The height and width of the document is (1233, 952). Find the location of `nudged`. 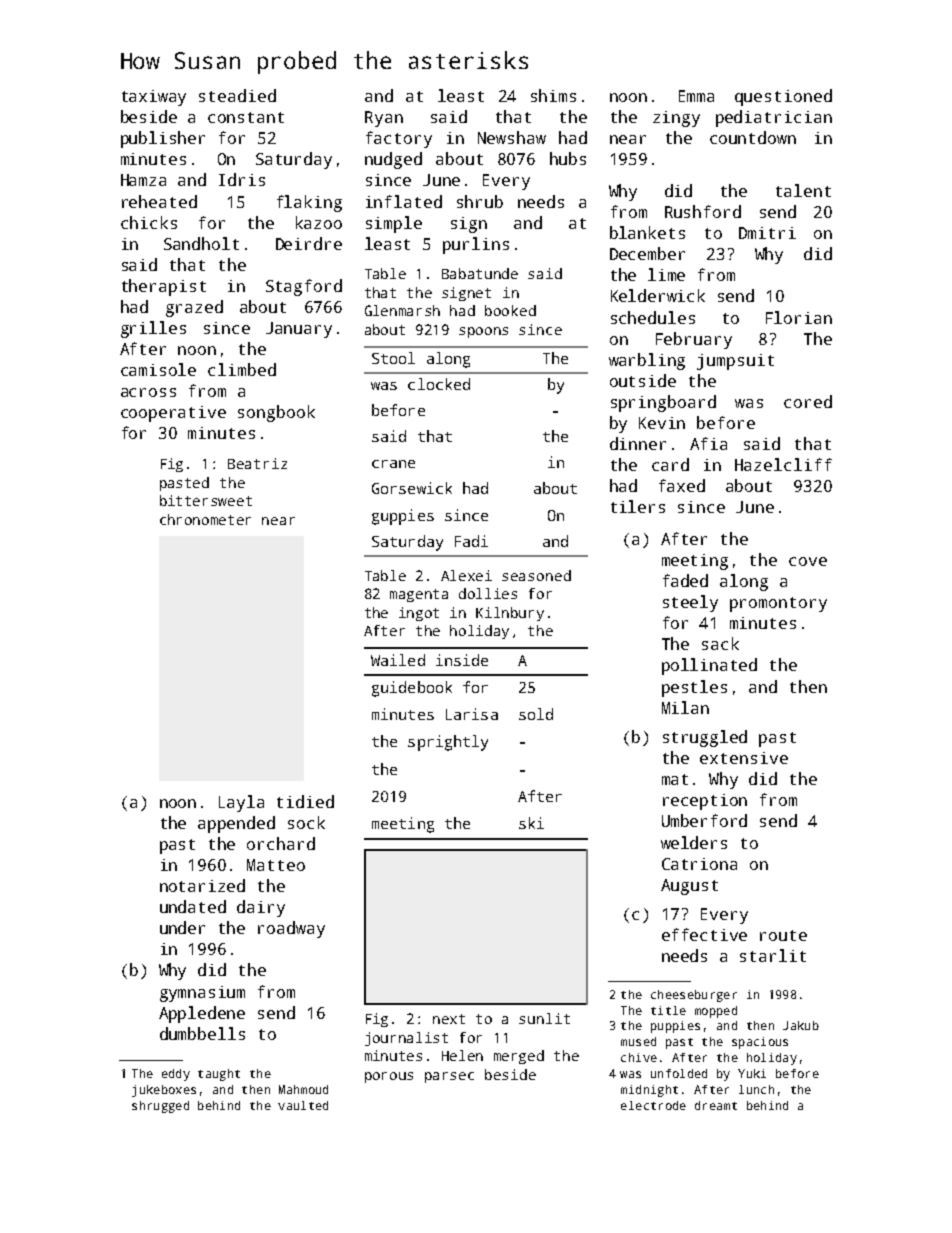

nudged is located at coordinates (393, 160).
